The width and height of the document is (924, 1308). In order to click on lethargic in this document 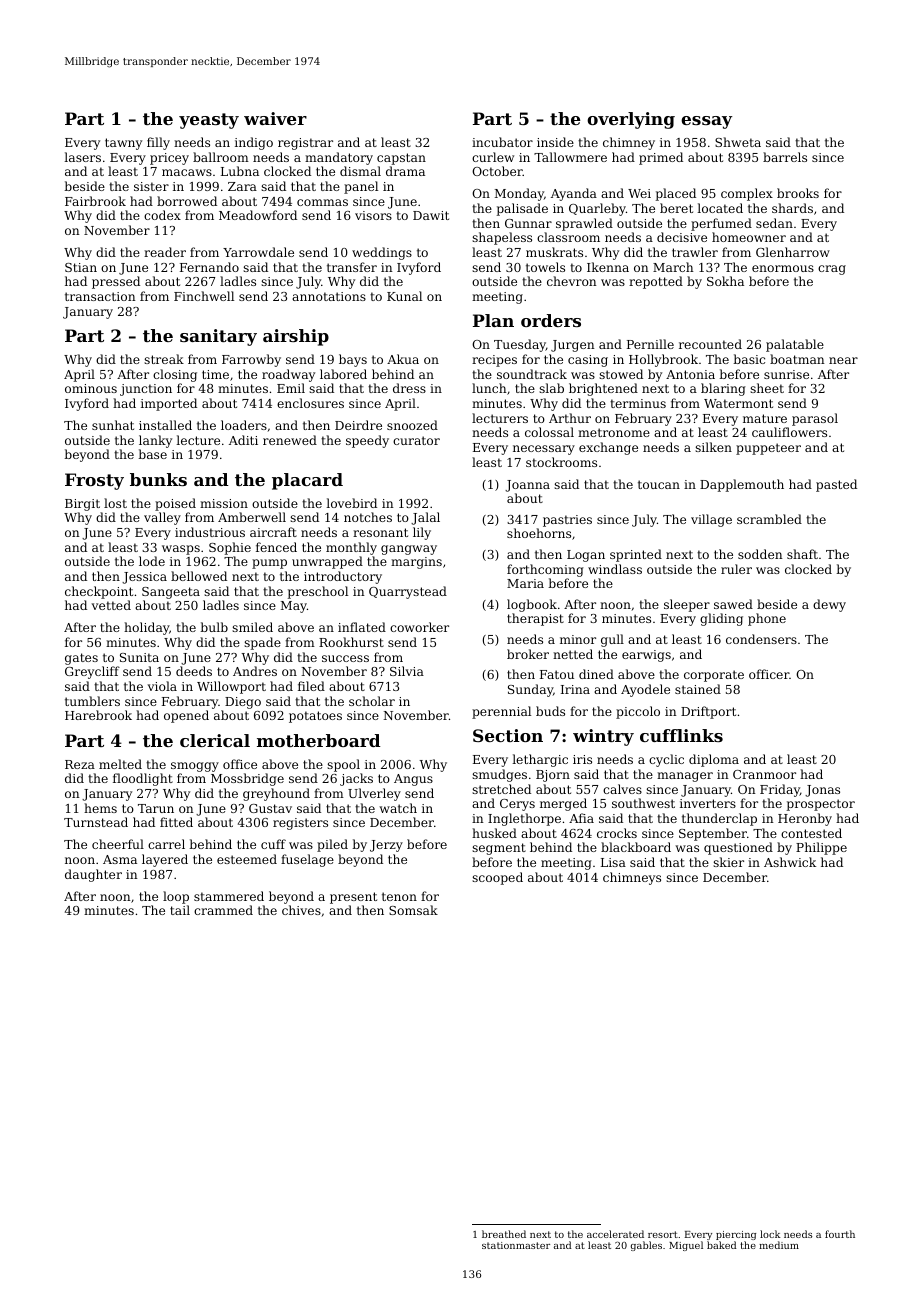, I will do `click(540, 760)`.
